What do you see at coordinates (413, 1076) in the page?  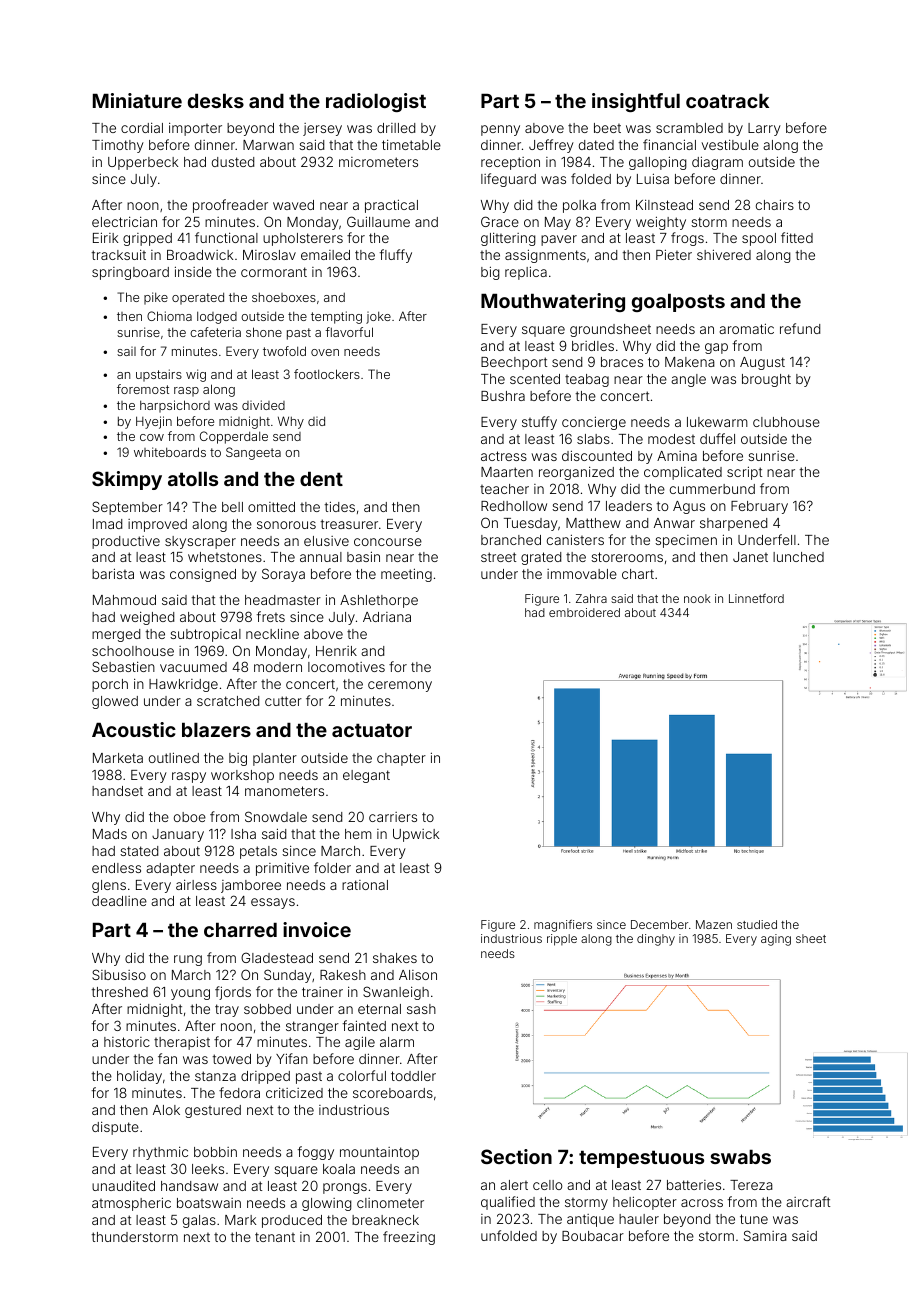 I see `toddler` at bounding box center [413, 1076].
